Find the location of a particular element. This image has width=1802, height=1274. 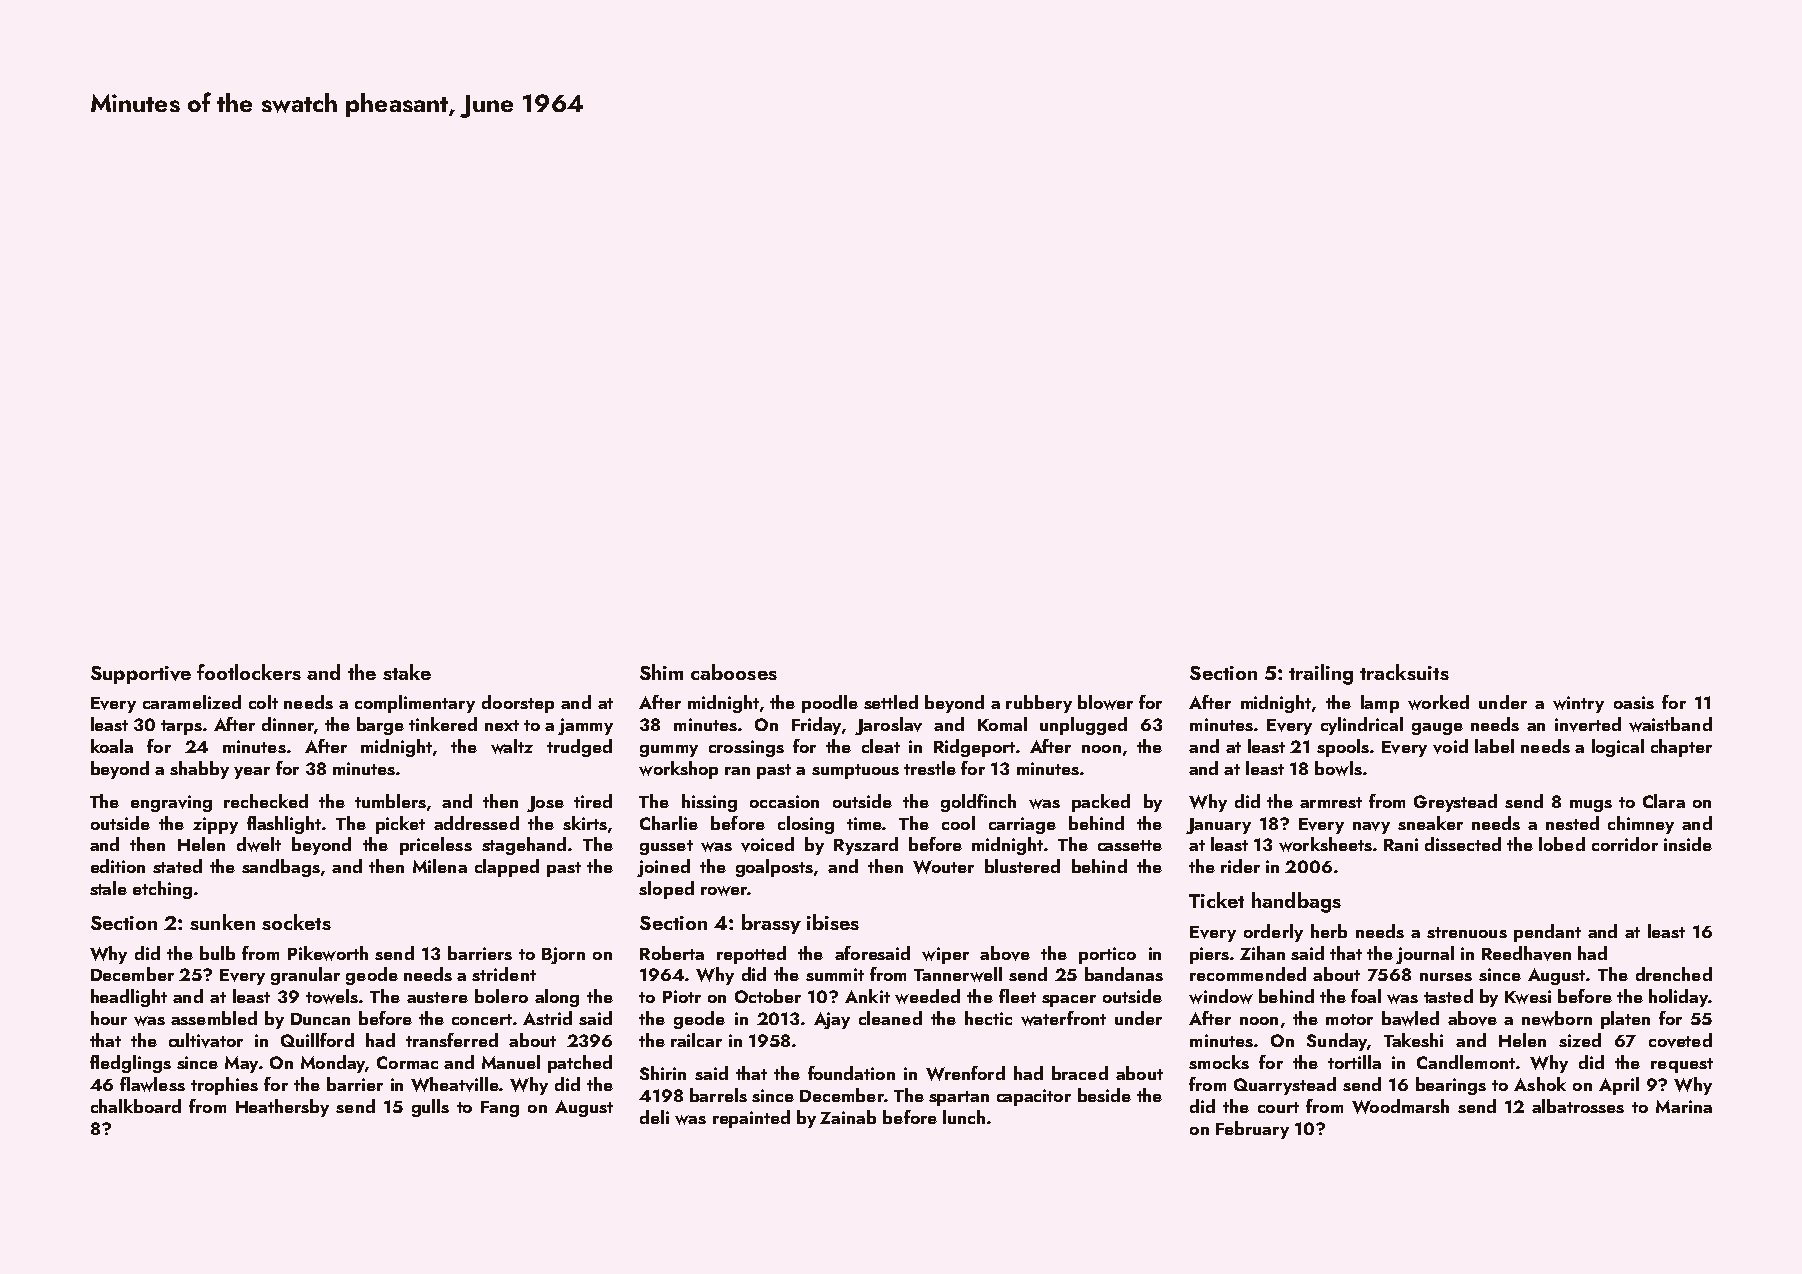

Heathersby is located at coordinates (282, 1108).
